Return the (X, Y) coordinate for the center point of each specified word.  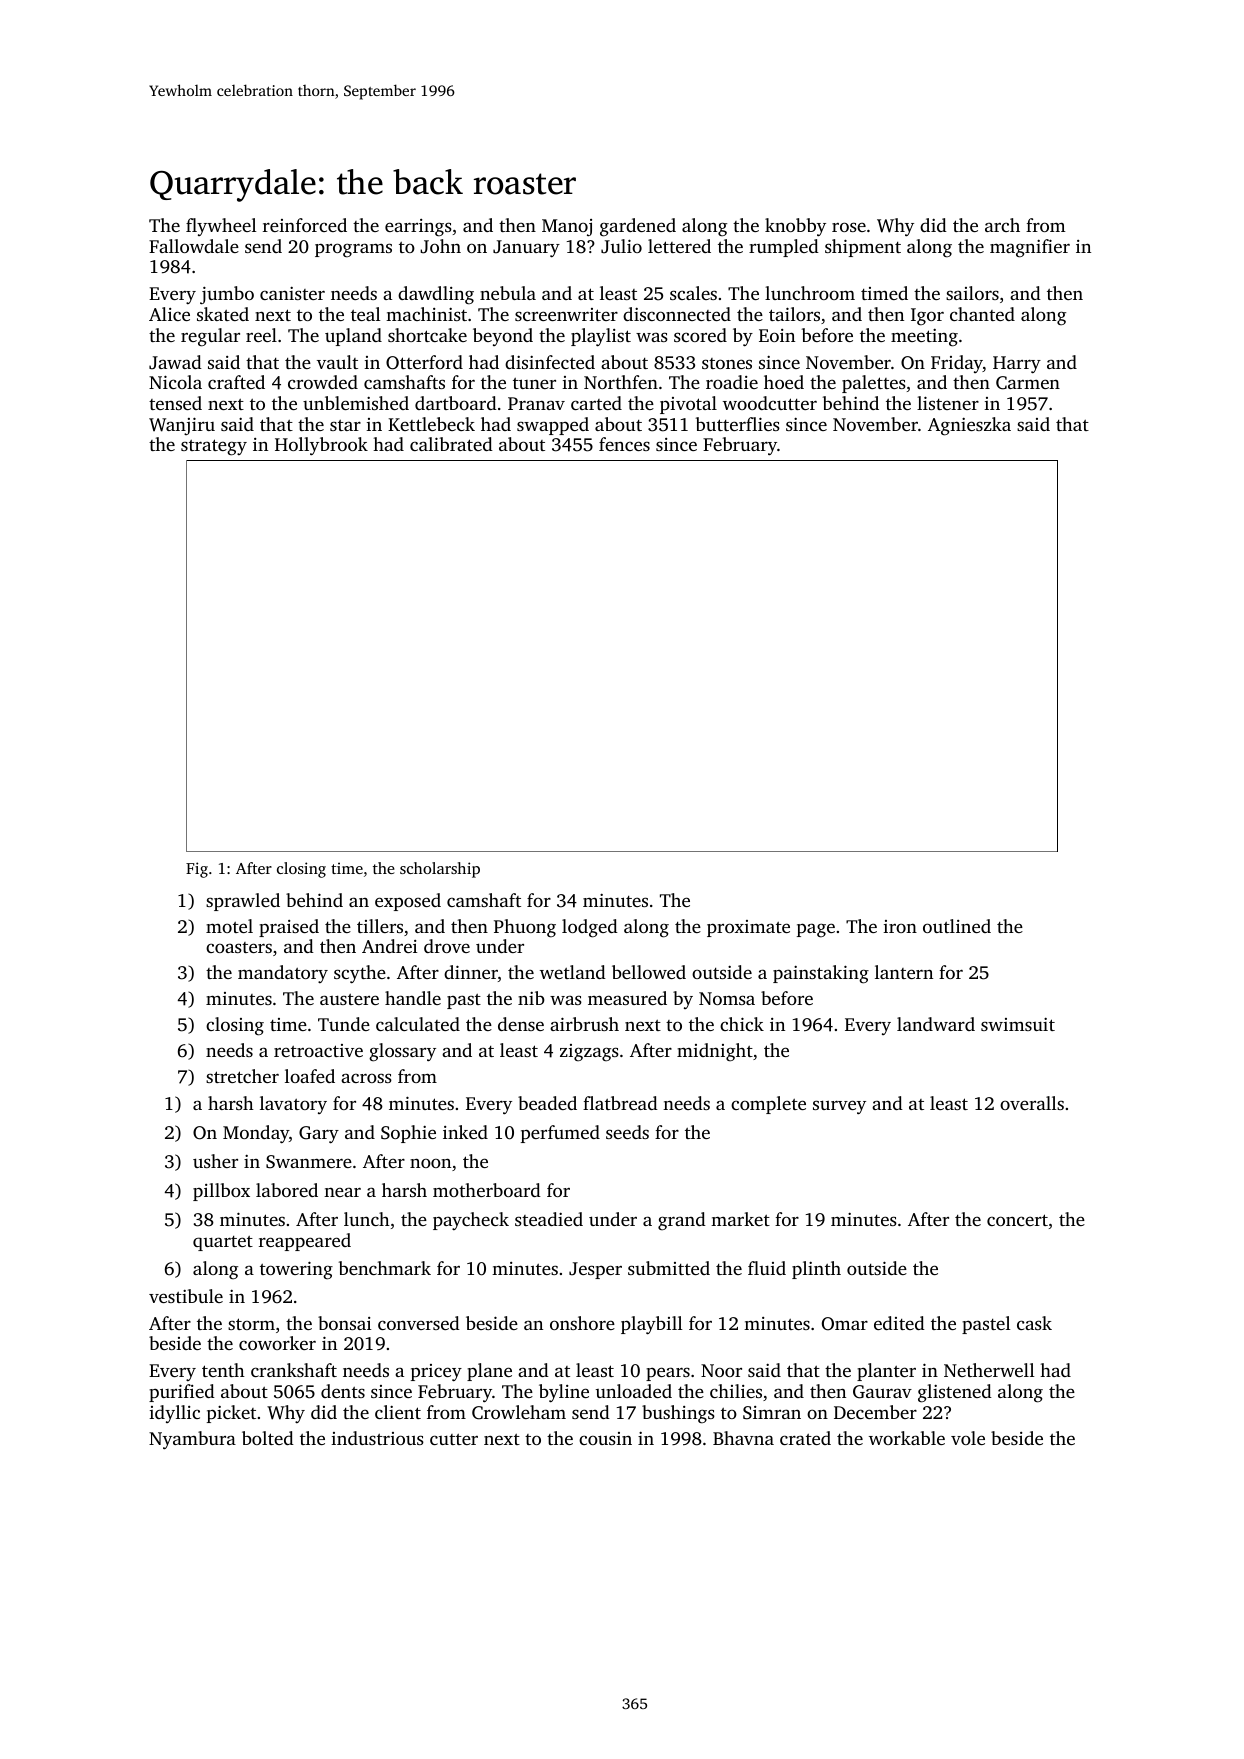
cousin (605, 1438)
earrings (418, 228)
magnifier (1030, 248)
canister (292, 293)
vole (968, 1438)
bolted (268, 1438)
